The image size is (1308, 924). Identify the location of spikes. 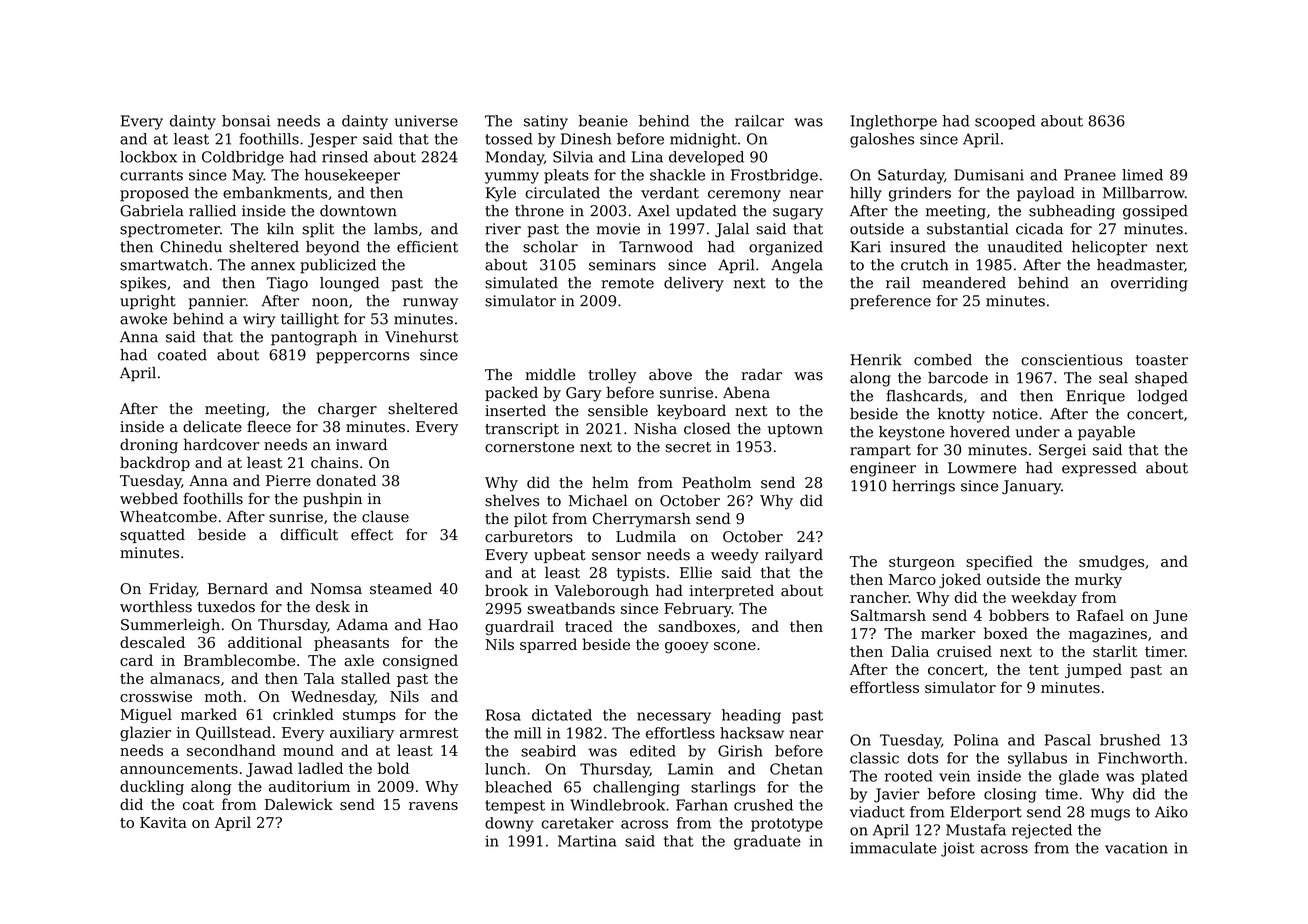
(143, 284).
